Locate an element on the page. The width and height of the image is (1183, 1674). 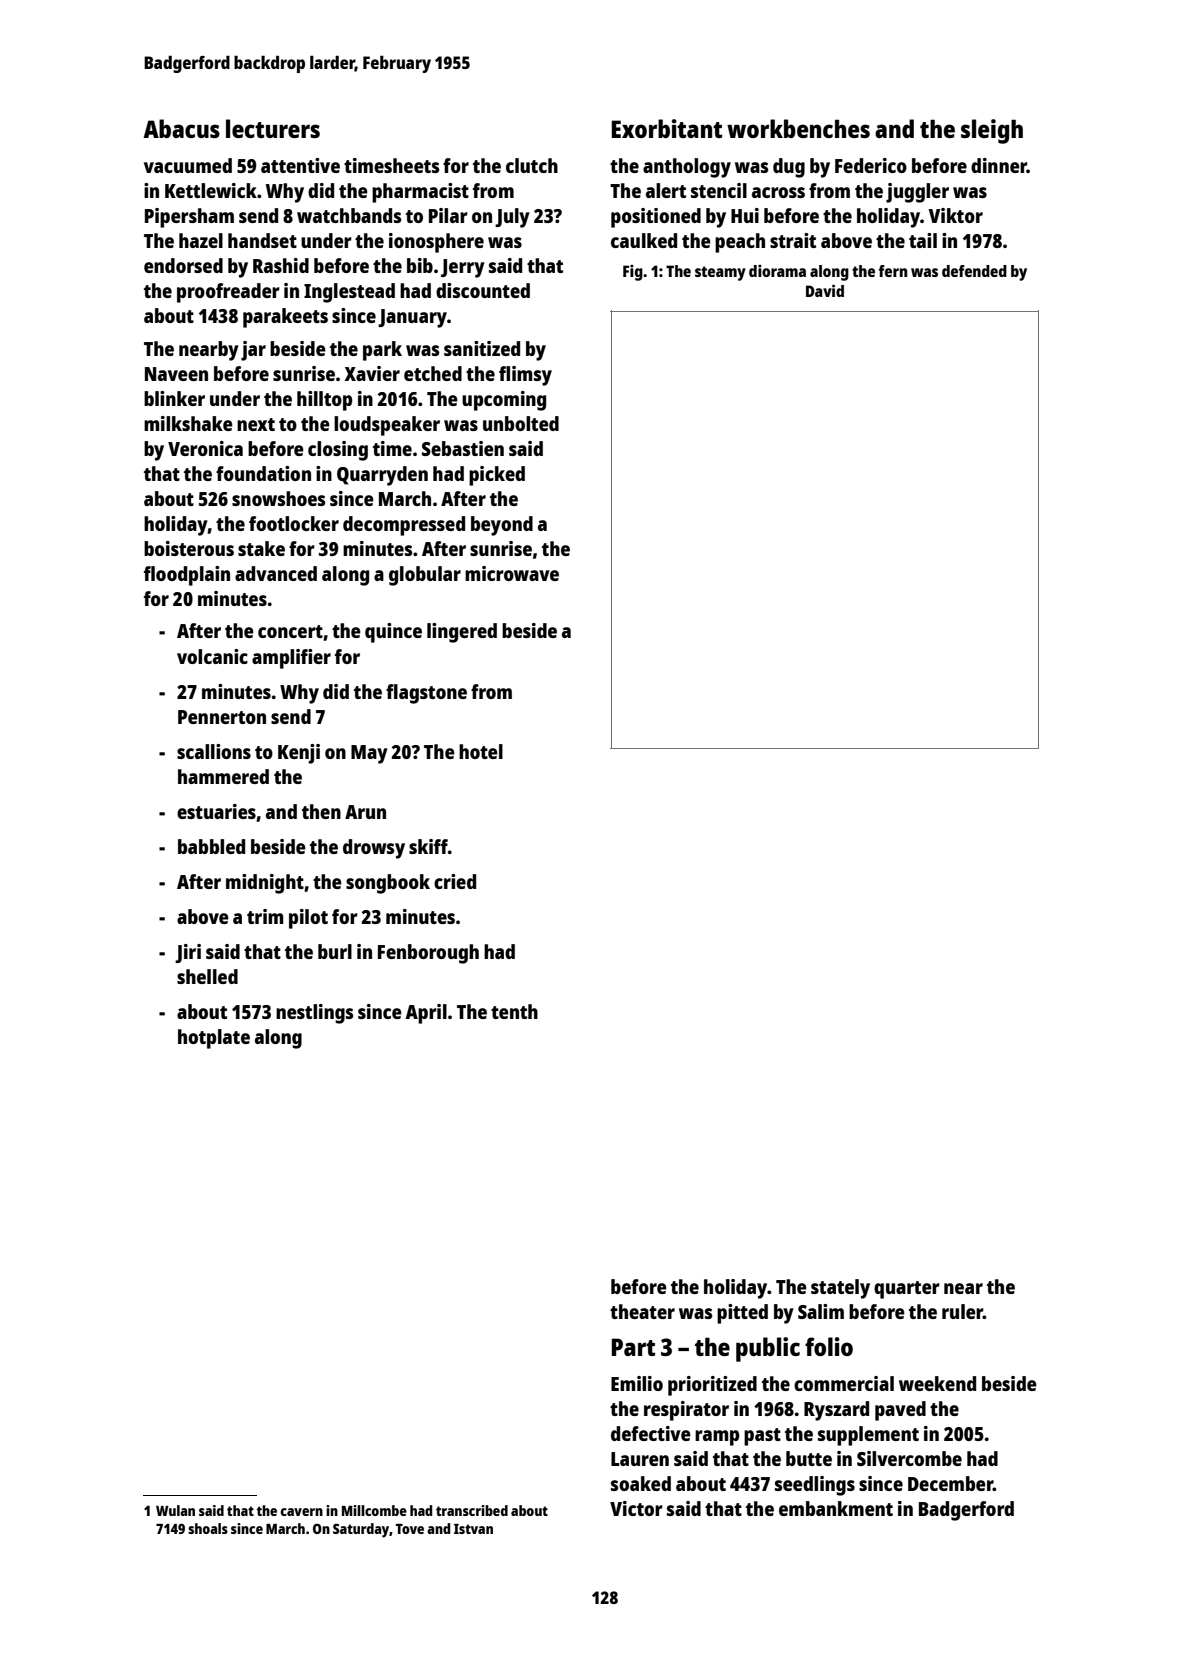
workbenches is located at coordinates (798, 128).
